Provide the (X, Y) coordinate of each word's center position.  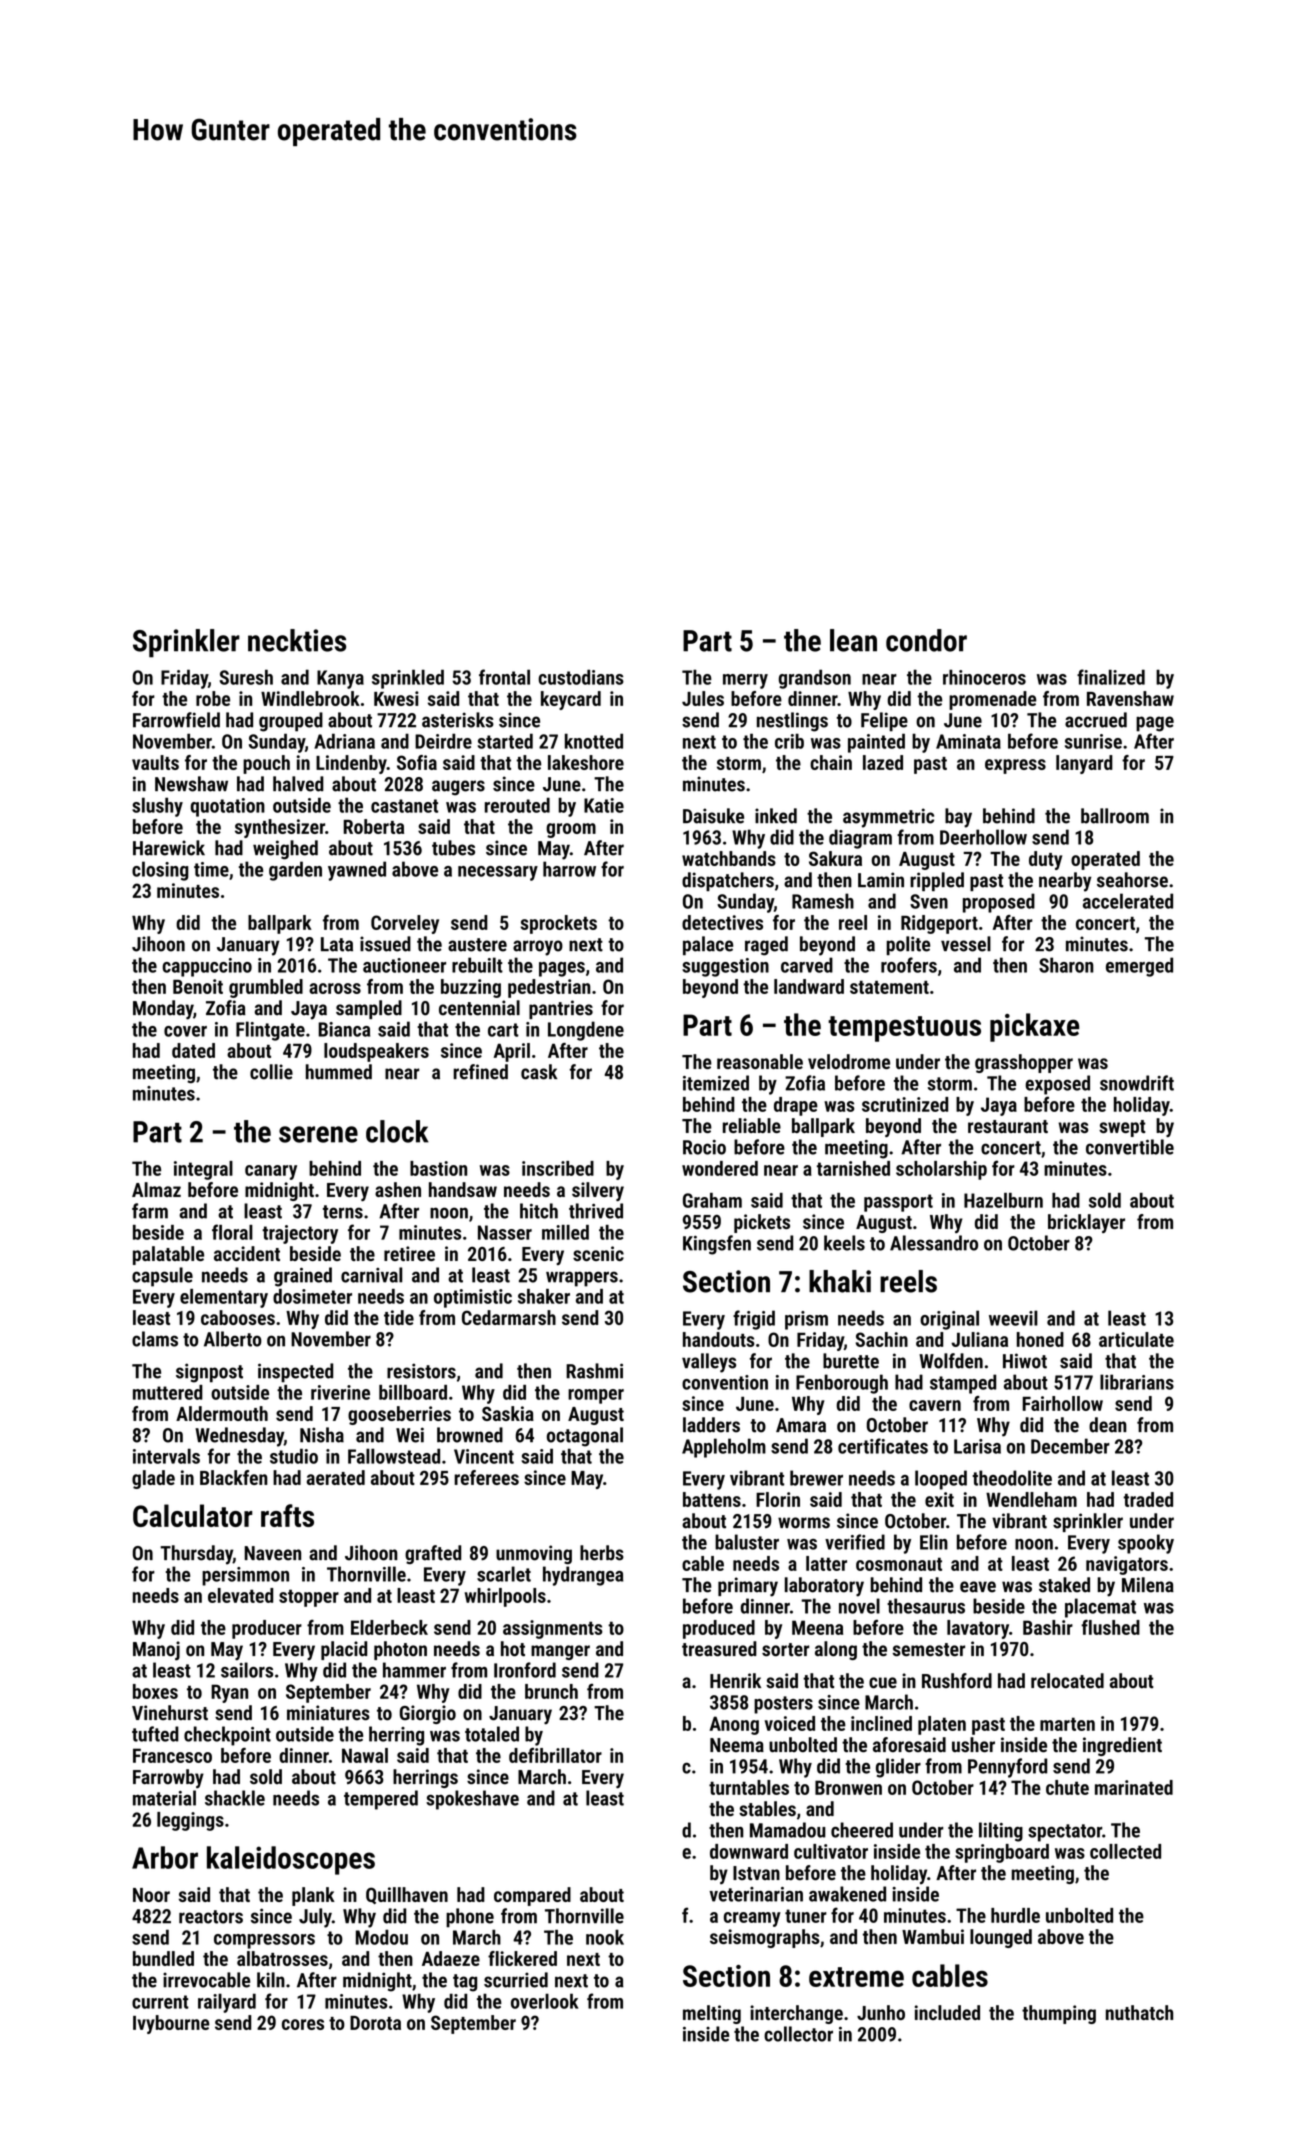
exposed (1057, 1085)
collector (798, 2034)
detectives (722, 922)
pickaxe (1034, 1027)
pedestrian (549, 988)
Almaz (156, 1189)
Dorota (375, 2023)
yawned (357, 871)
